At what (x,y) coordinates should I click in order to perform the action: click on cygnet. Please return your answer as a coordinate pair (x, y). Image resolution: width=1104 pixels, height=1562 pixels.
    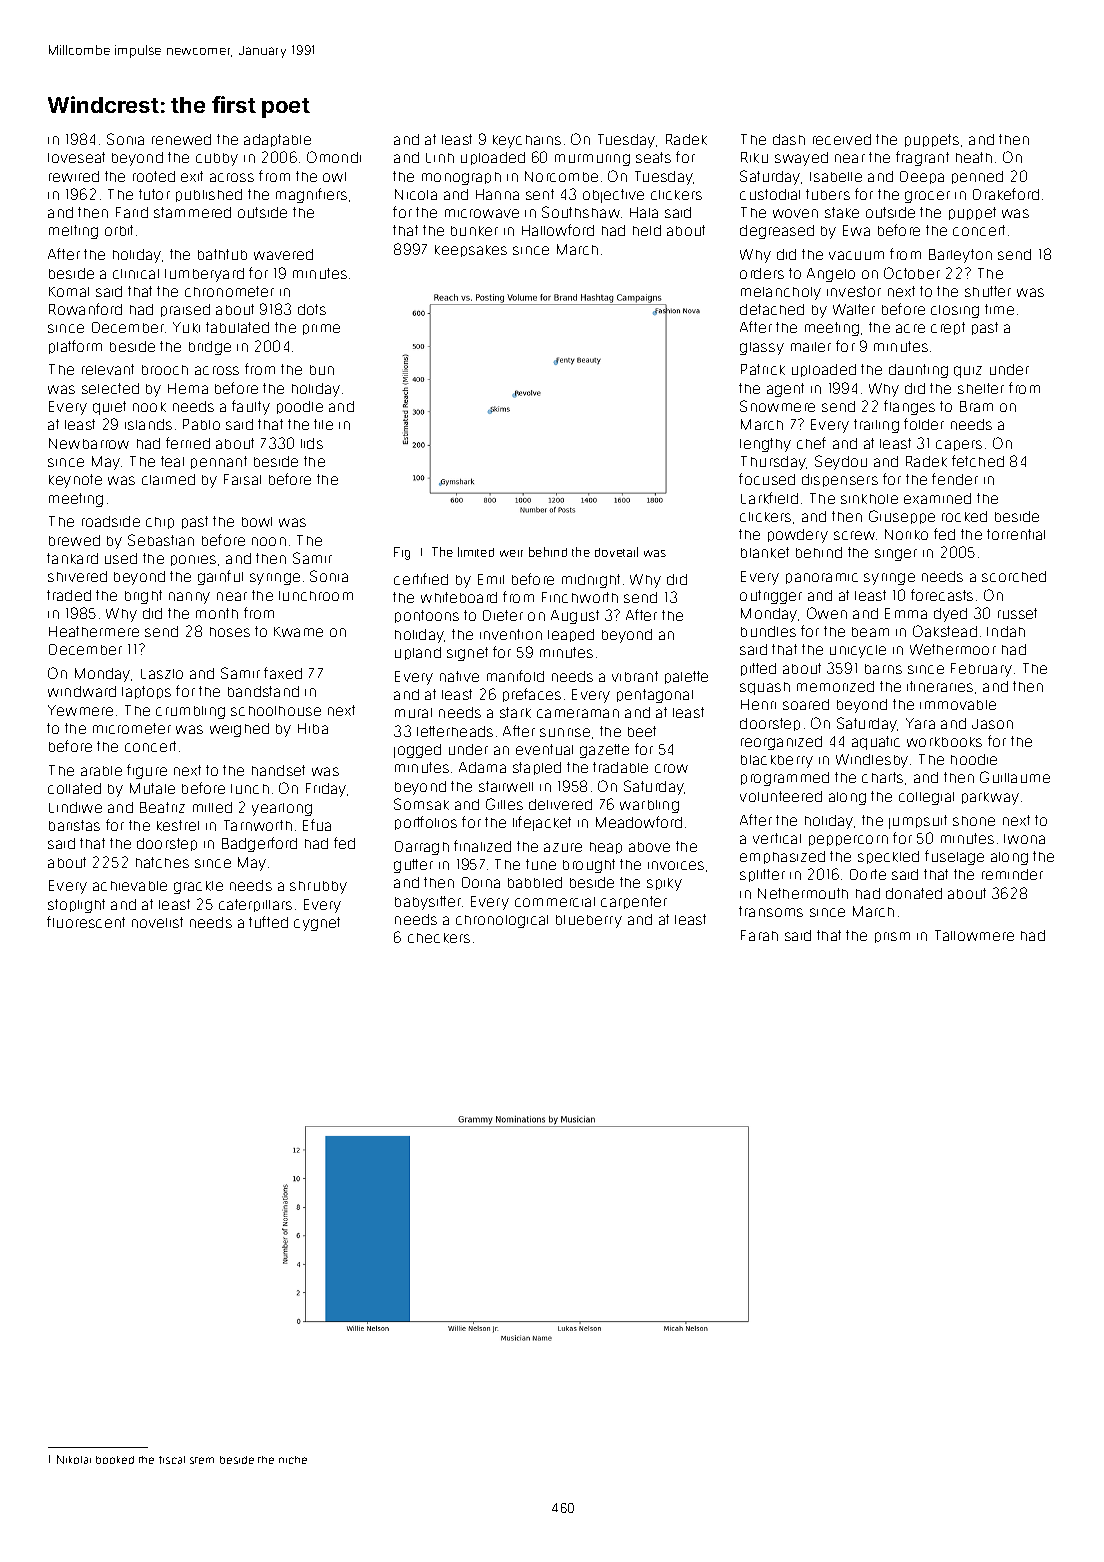
    Looking at the image, I should click on (317, 924).
